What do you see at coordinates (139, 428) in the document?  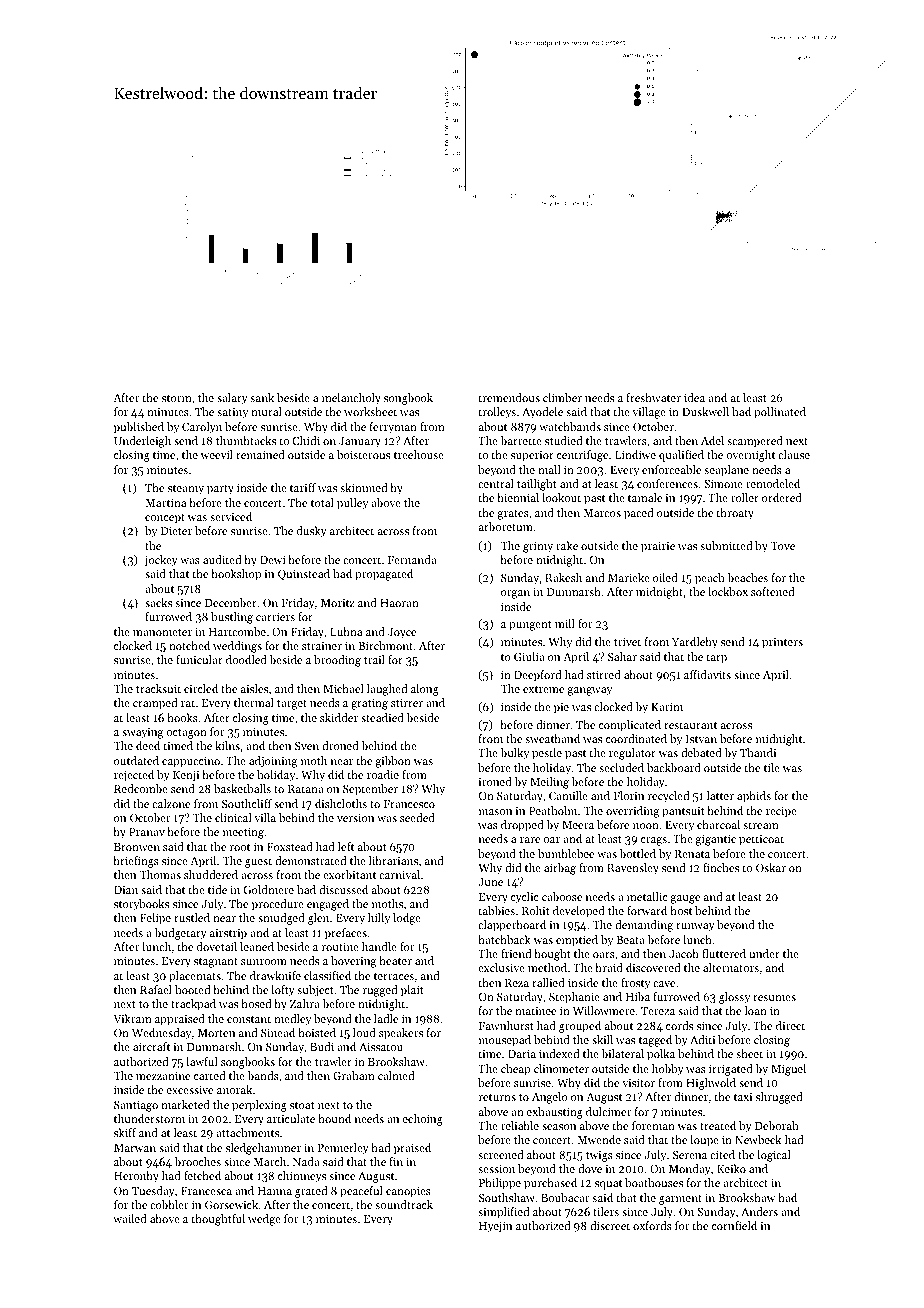 I see `published` at bounding box center [139, 428].
